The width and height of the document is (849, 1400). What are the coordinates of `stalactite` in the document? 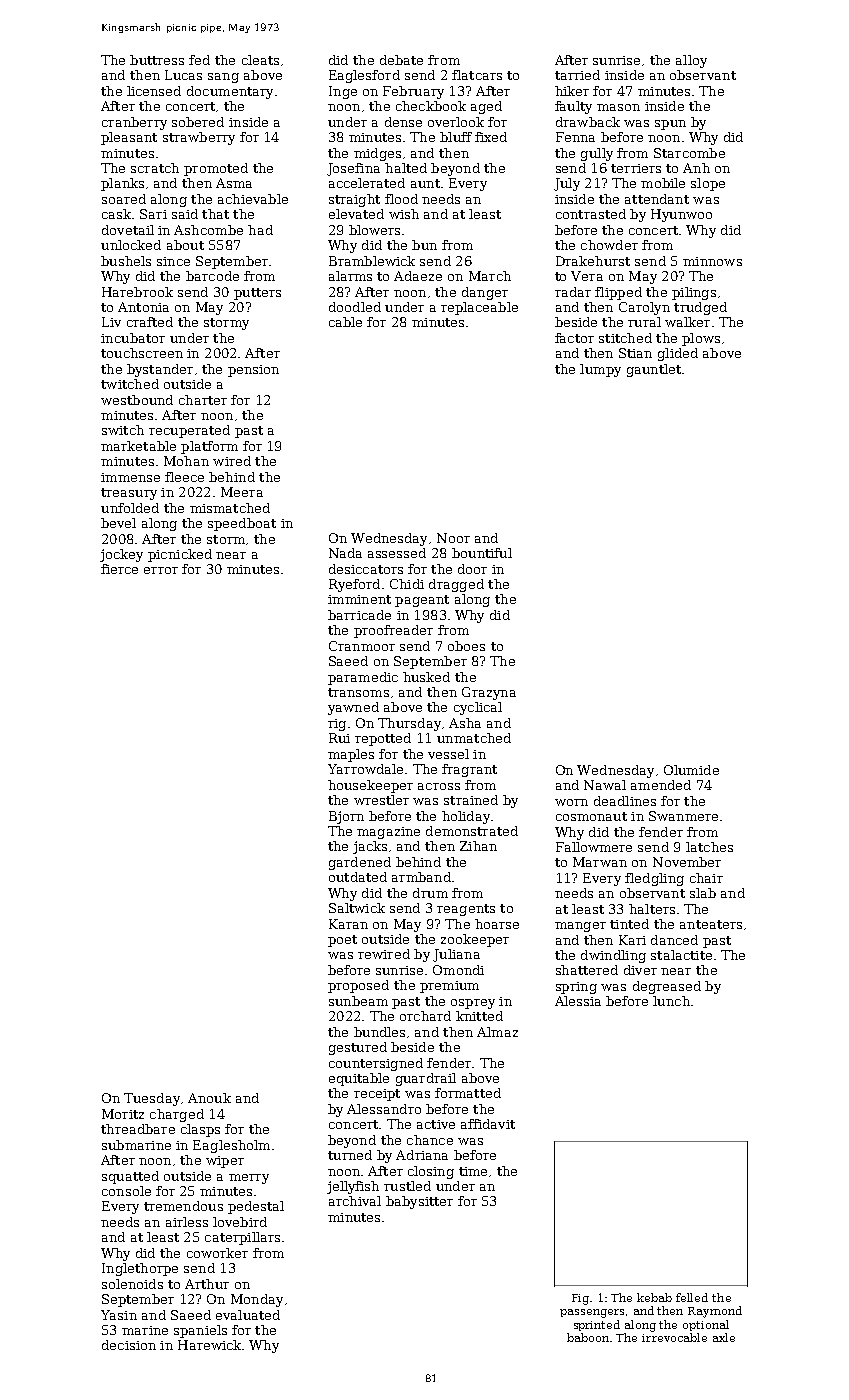 It's located at (681, 955).
